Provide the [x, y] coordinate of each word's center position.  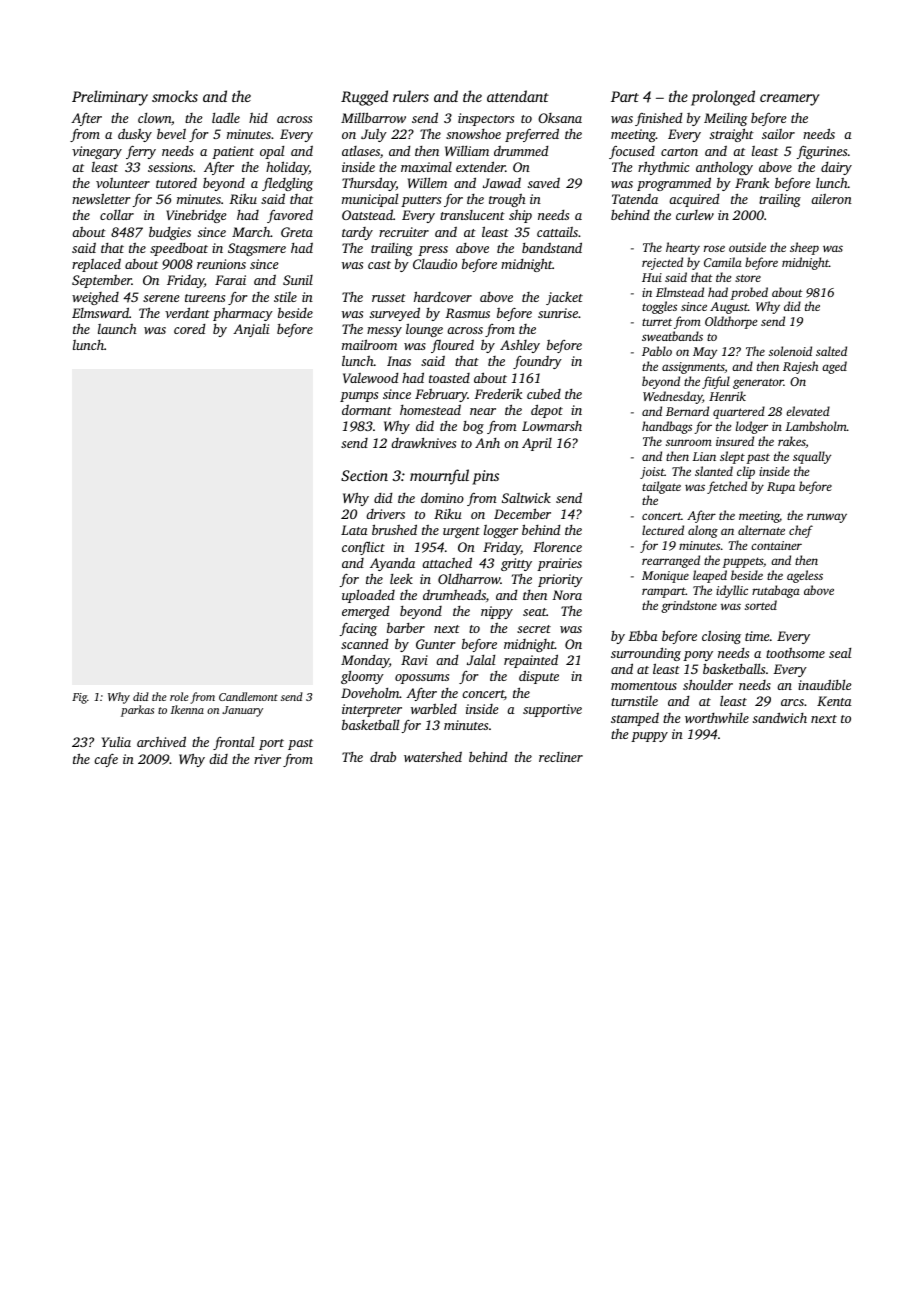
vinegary [97, 152]
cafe [106, 760]
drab [383, 756]
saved [544, 183]
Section [364, 475]
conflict [363, 548]
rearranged [671, 561]
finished [658, 119]
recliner [561, 757]
